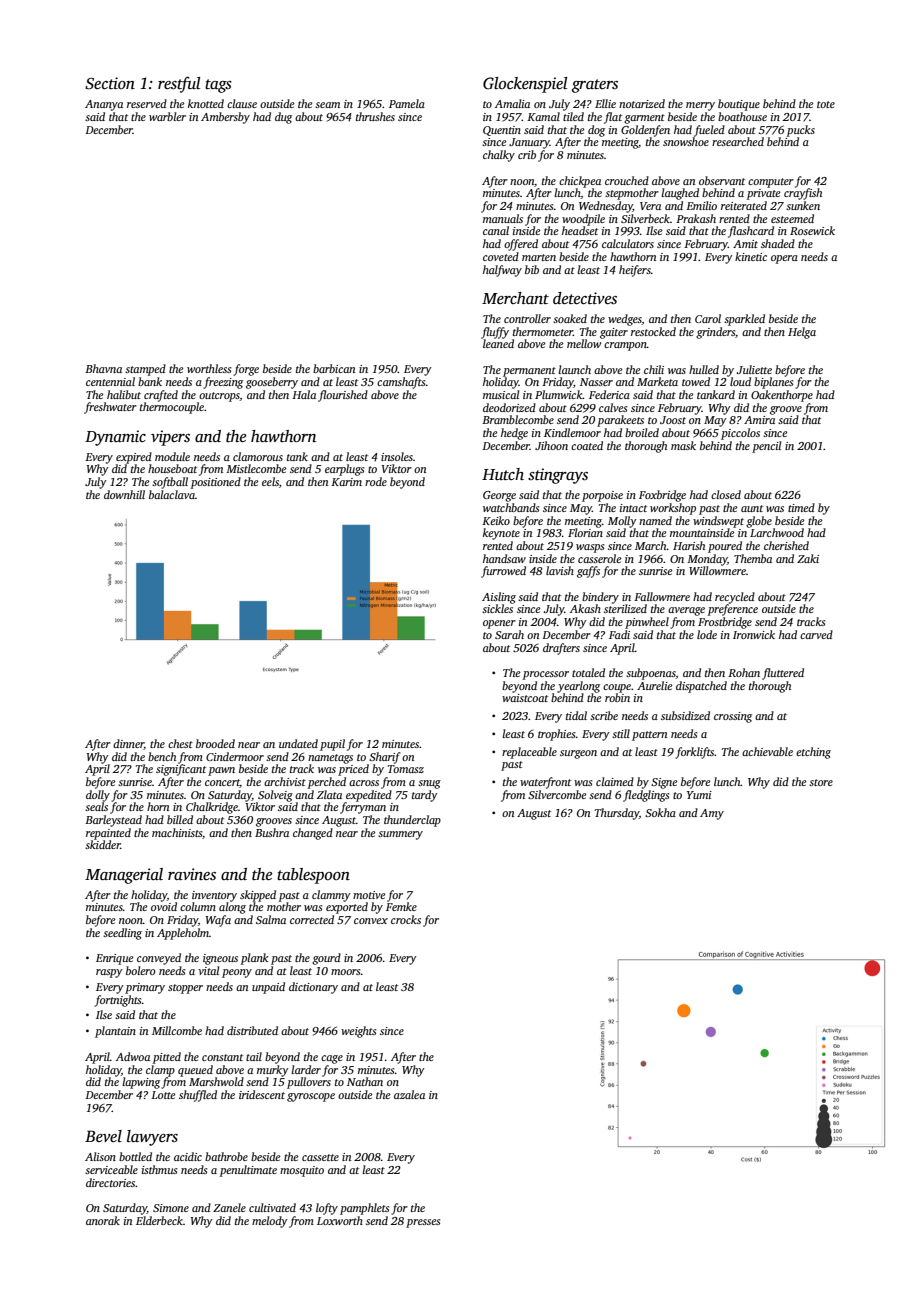 Image resolution: width=924 pixels, height=1308 pixels. I want to click on grinders, so click(715, 333).
